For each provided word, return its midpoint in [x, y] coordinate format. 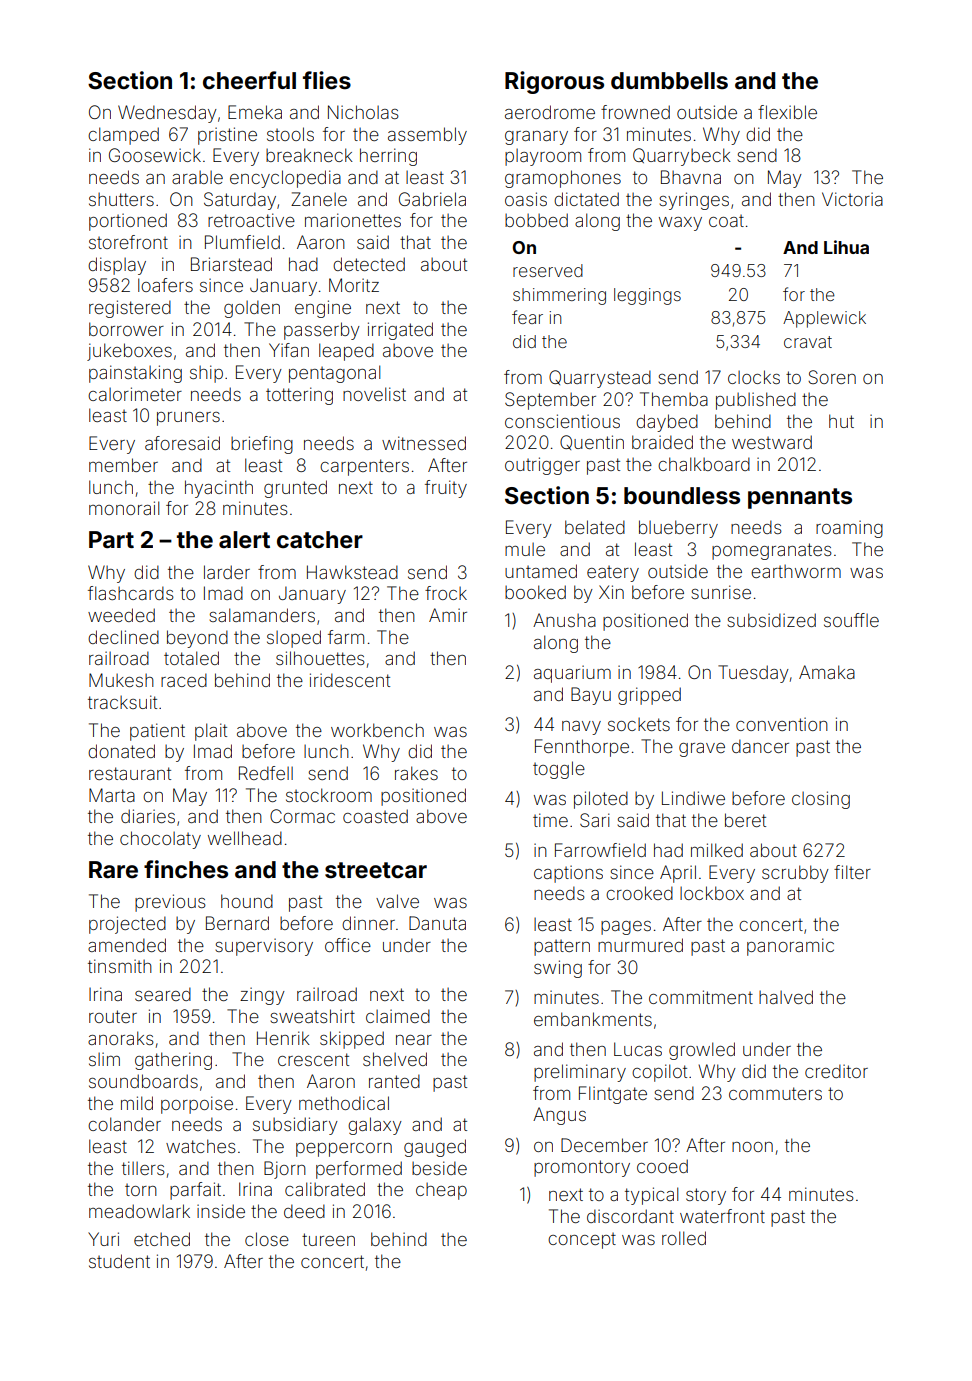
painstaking [135, 374]
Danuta [437, 923]
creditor [836, 1071]
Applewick [824, 319]
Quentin [592, 442]
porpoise [197, 1105]
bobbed [536, 220]
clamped [123, 136]
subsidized [771, 620]
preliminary [580, 1073]
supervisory [264, 947]
